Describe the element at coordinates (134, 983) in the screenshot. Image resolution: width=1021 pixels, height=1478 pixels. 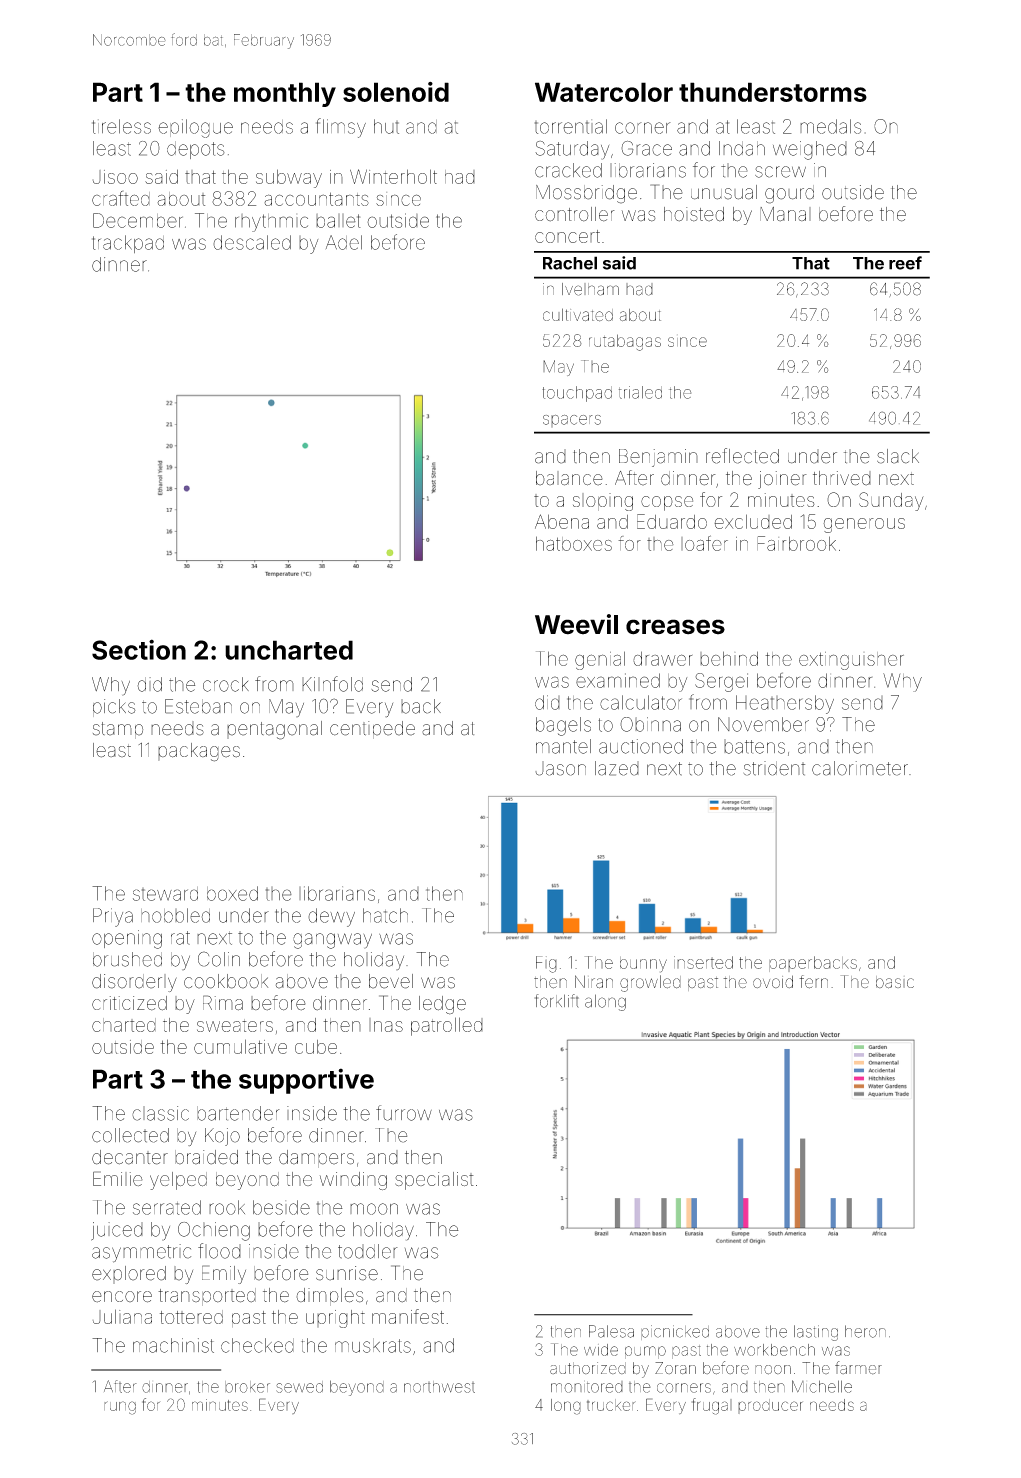
I see `disorderly` at that location.
